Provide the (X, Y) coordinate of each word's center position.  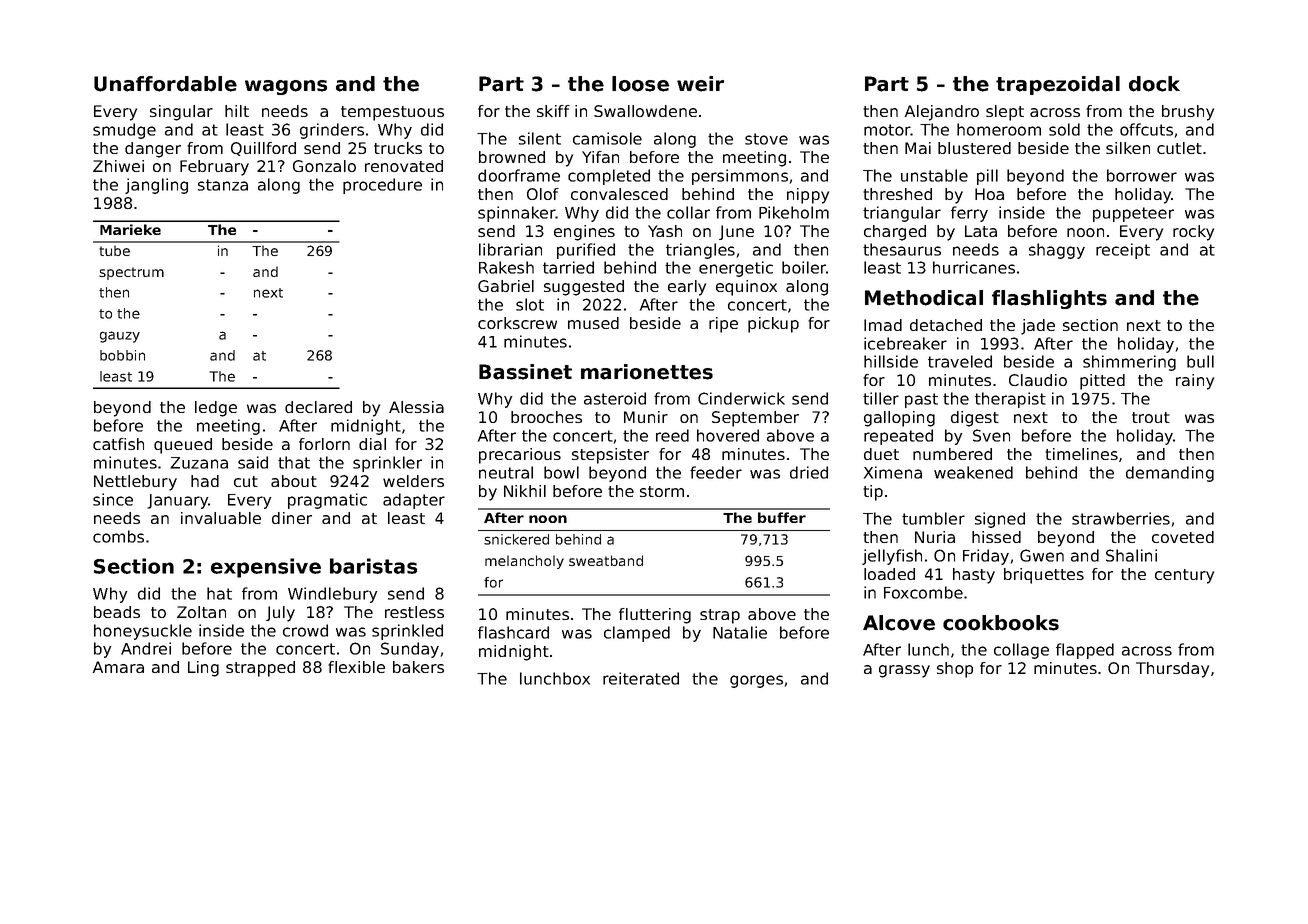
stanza (223, 185)
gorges (756, 681)
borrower (1142, 175)
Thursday (1172, 670)
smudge (124, 131)
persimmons (740, 177)
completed (609, 177)
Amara (118, 667)
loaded (889, 574)
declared (318, 407)
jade (1038, 327)
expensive (266, 568)
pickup (773, 325)
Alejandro (942, 113)
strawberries (1121, 518)
